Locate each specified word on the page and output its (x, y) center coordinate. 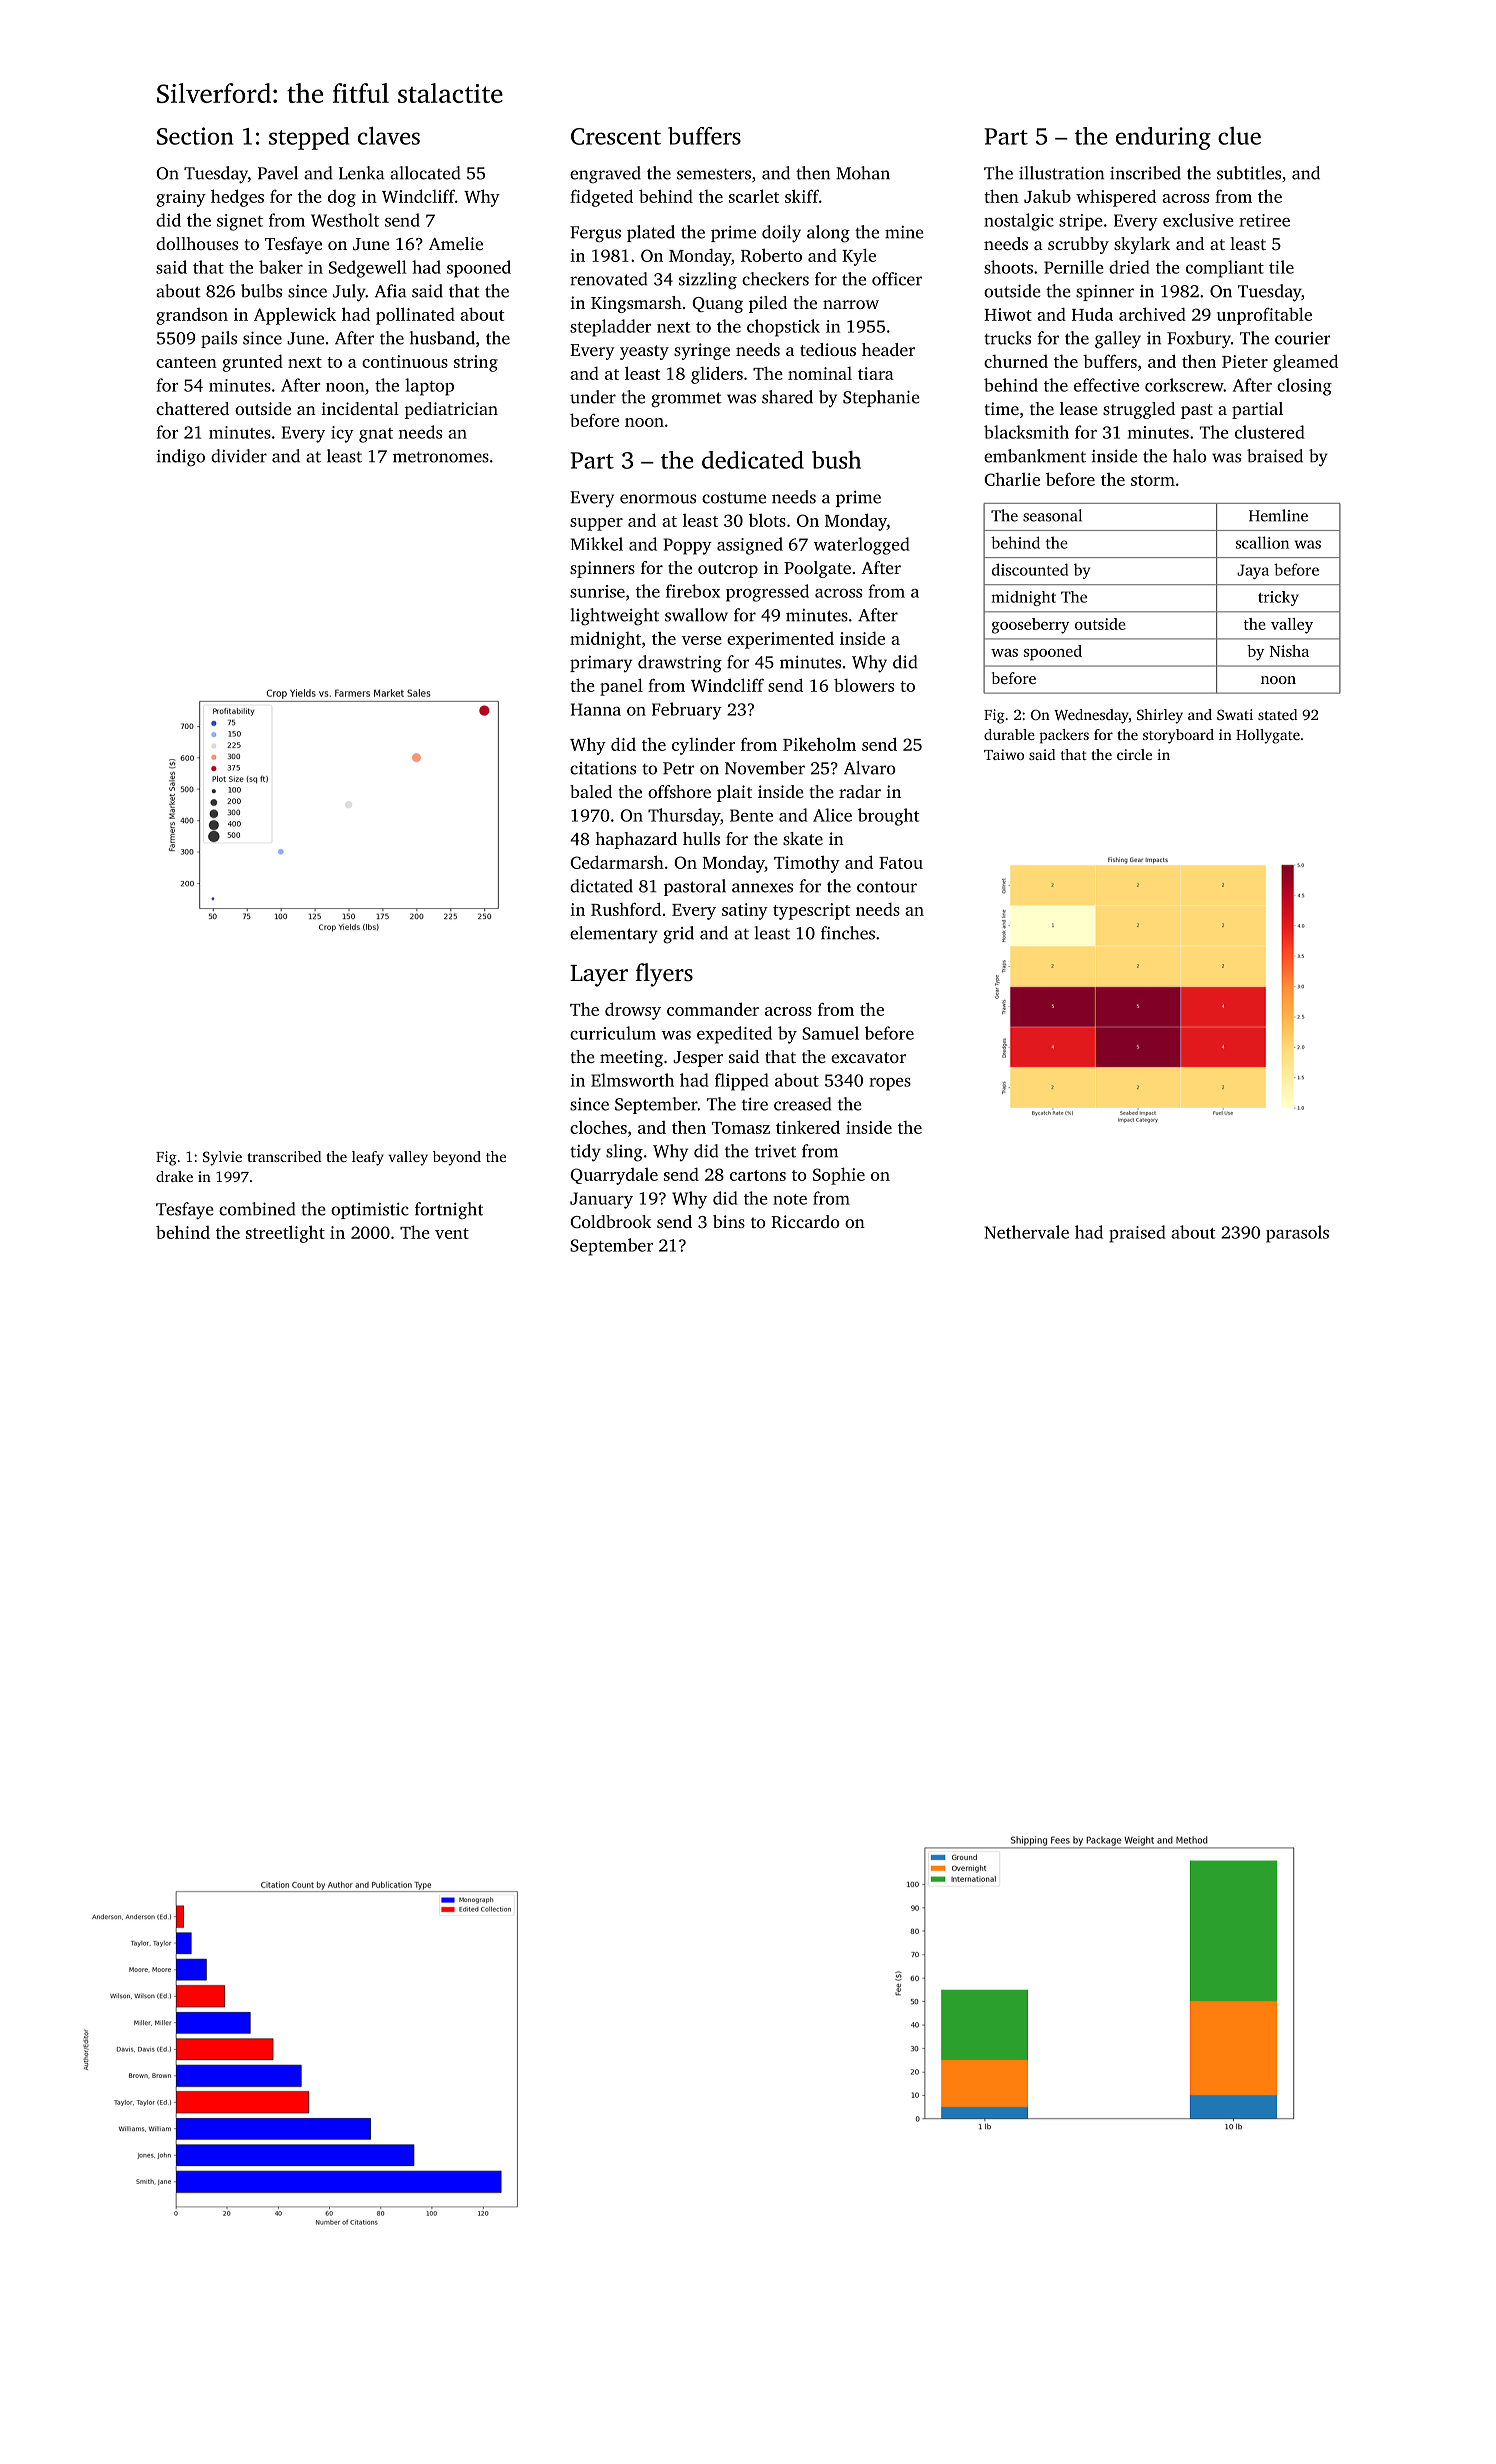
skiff (802, 196)
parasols (1297, 1234)
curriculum (613, 1033)
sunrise (597, 591)
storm (1153, 480)
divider (239, 456)
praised (1137, 1234)
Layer (599, 976)
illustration (1061, 173)
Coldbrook (610, 1221)
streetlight (285, 1234)
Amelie (456, 243)
